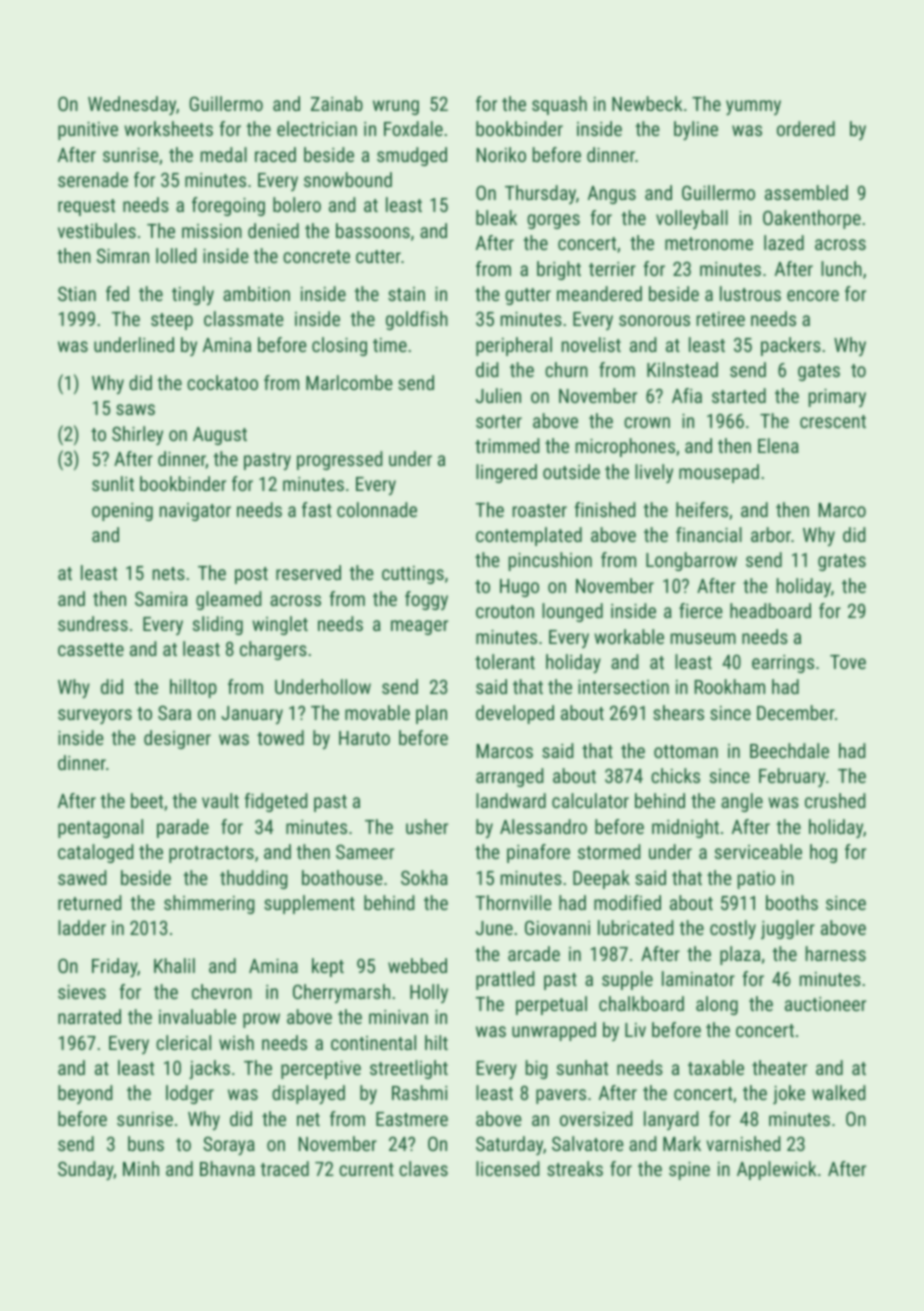 The width and height of the page is (924, 1311). I want to click on punitive, so click(88, 130).
